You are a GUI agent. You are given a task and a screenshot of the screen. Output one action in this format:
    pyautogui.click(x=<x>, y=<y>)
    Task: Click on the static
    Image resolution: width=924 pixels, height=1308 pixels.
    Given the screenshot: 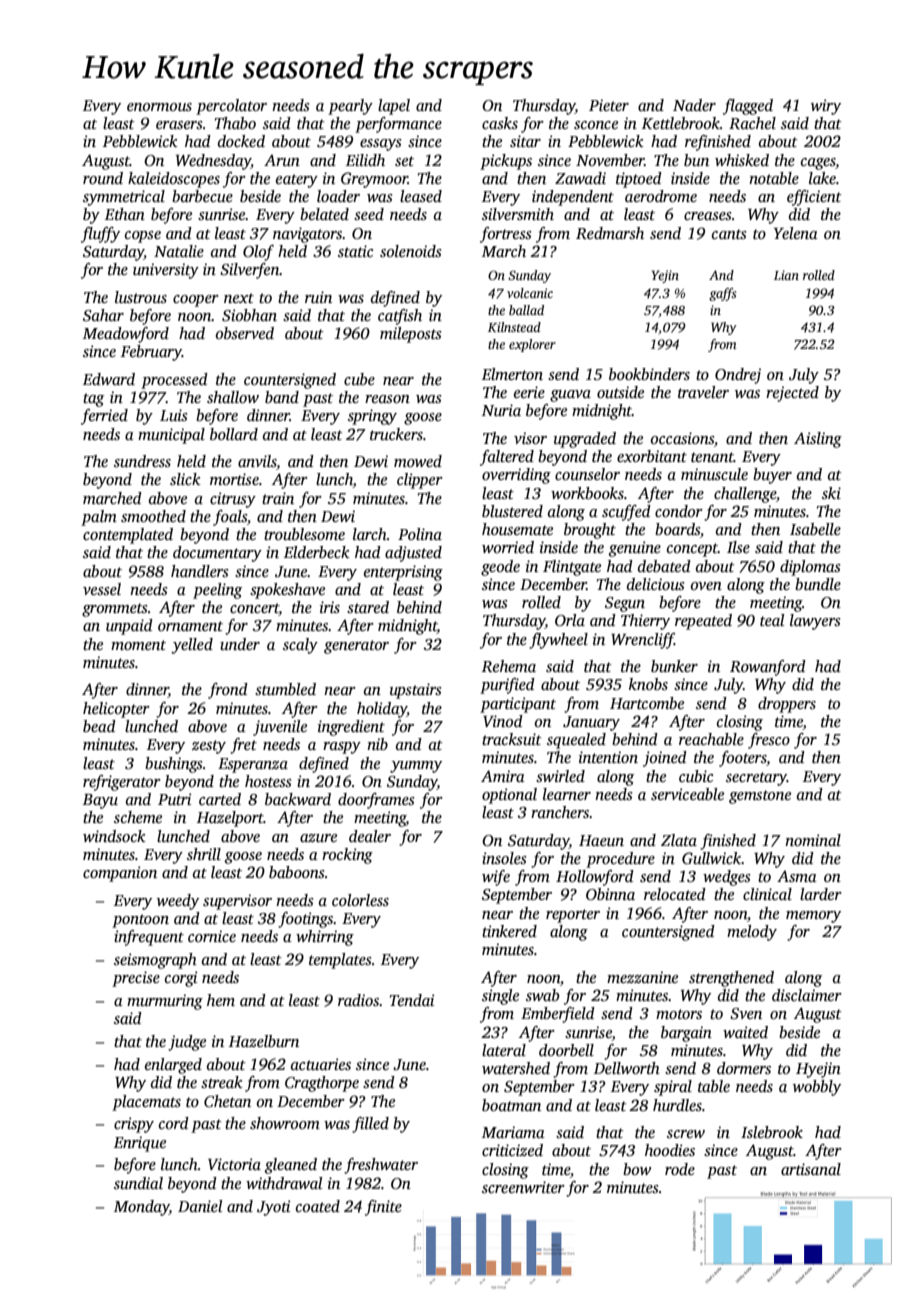 What is the action you would take?
    pyautogui.click(x=355, y=251)
